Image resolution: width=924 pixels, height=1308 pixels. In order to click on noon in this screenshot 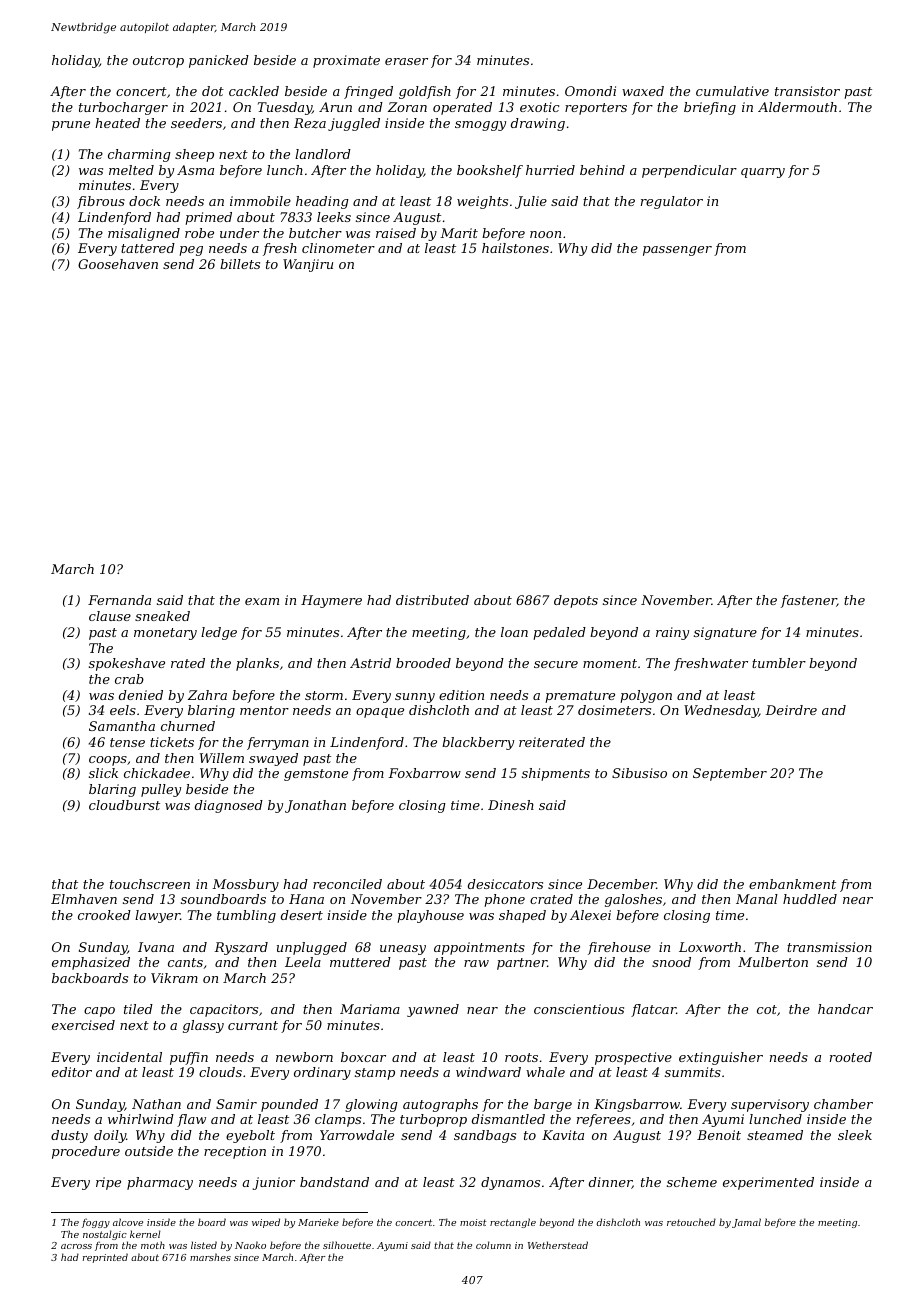, I will do `click(545, 234)`.
